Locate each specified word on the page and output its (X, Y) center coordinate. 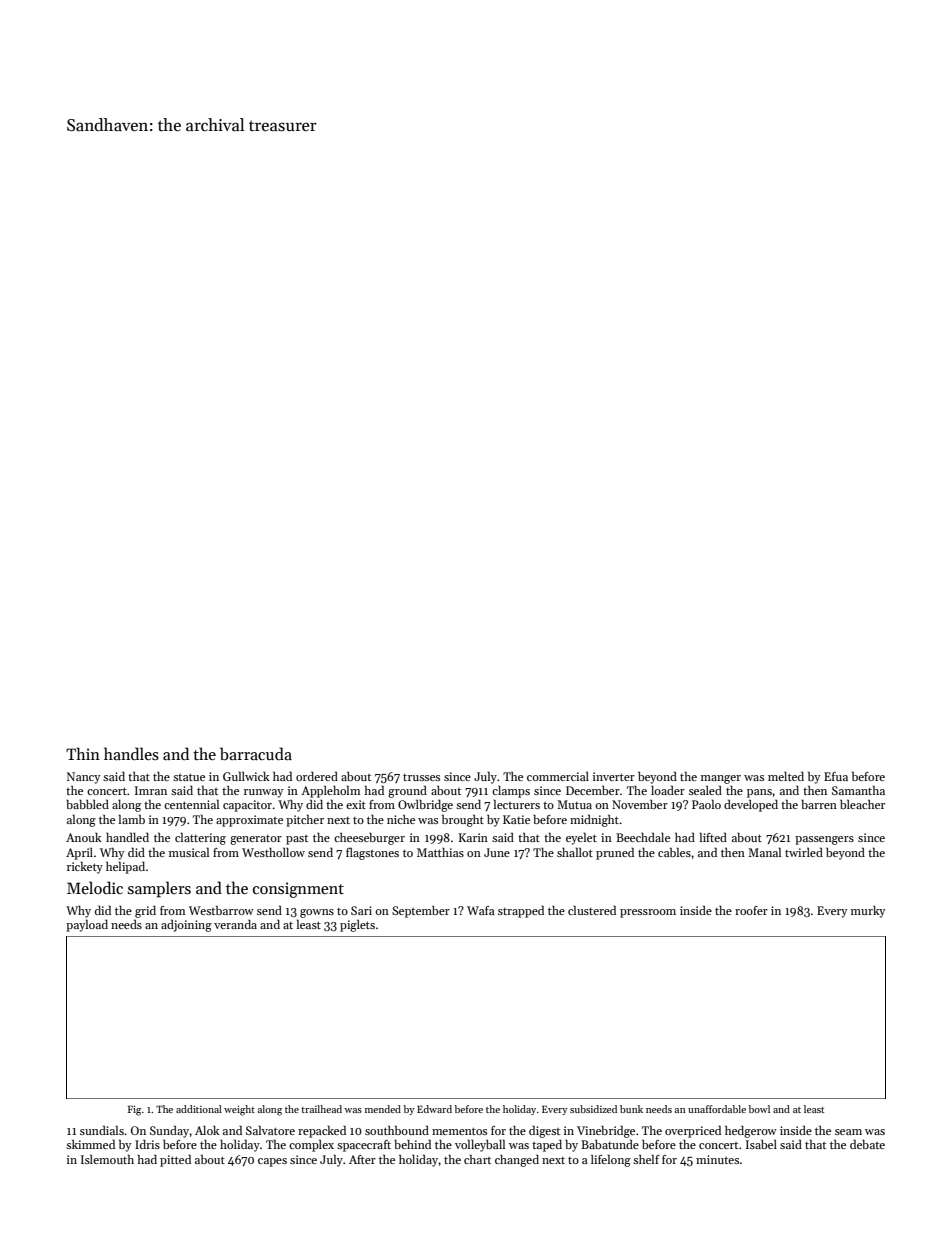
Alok (207, 1130)
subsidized (593, 1109)
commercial (558, 776)
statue (189, 777)
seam (848, 1132)
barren (819, 804)
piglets (357, 925)
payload (87, 925)
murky (868, 912)
